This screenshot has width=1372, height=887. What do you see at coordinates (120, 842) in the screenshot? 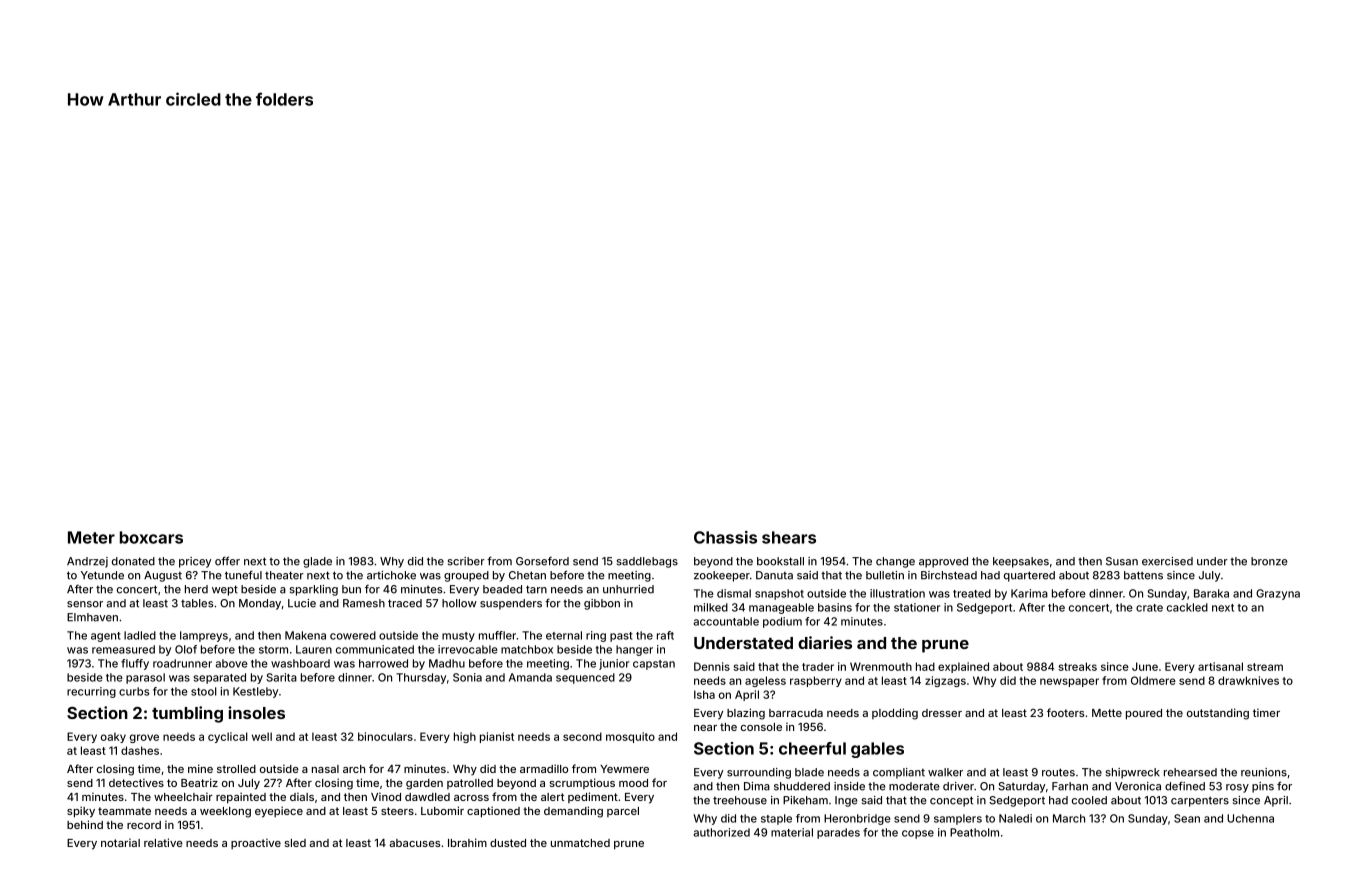
I see `notarial` at bounding box center [120, 842].
